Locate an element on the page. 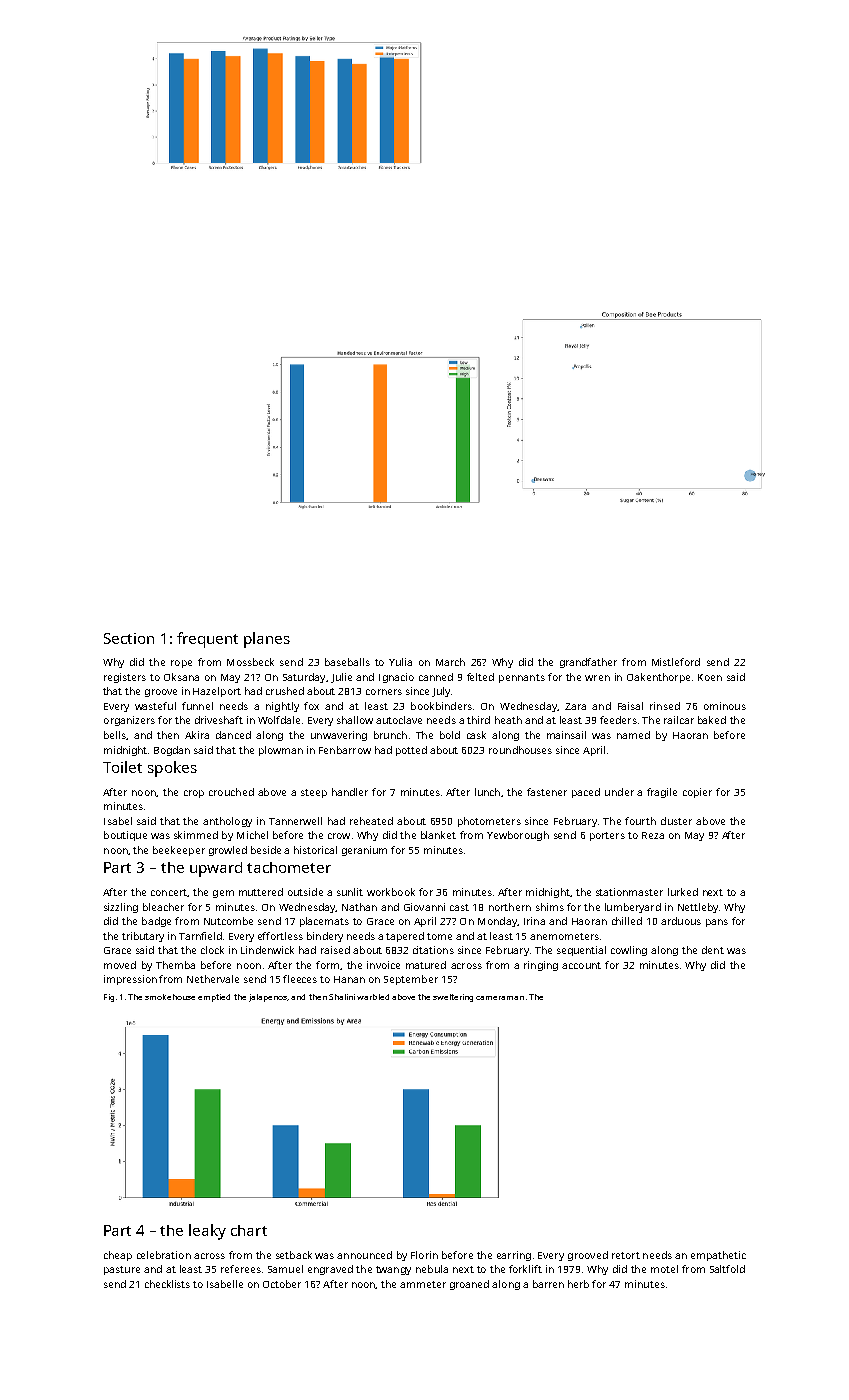 This document has height=1400, width=849. handler is located at coordinates (350, 792).
